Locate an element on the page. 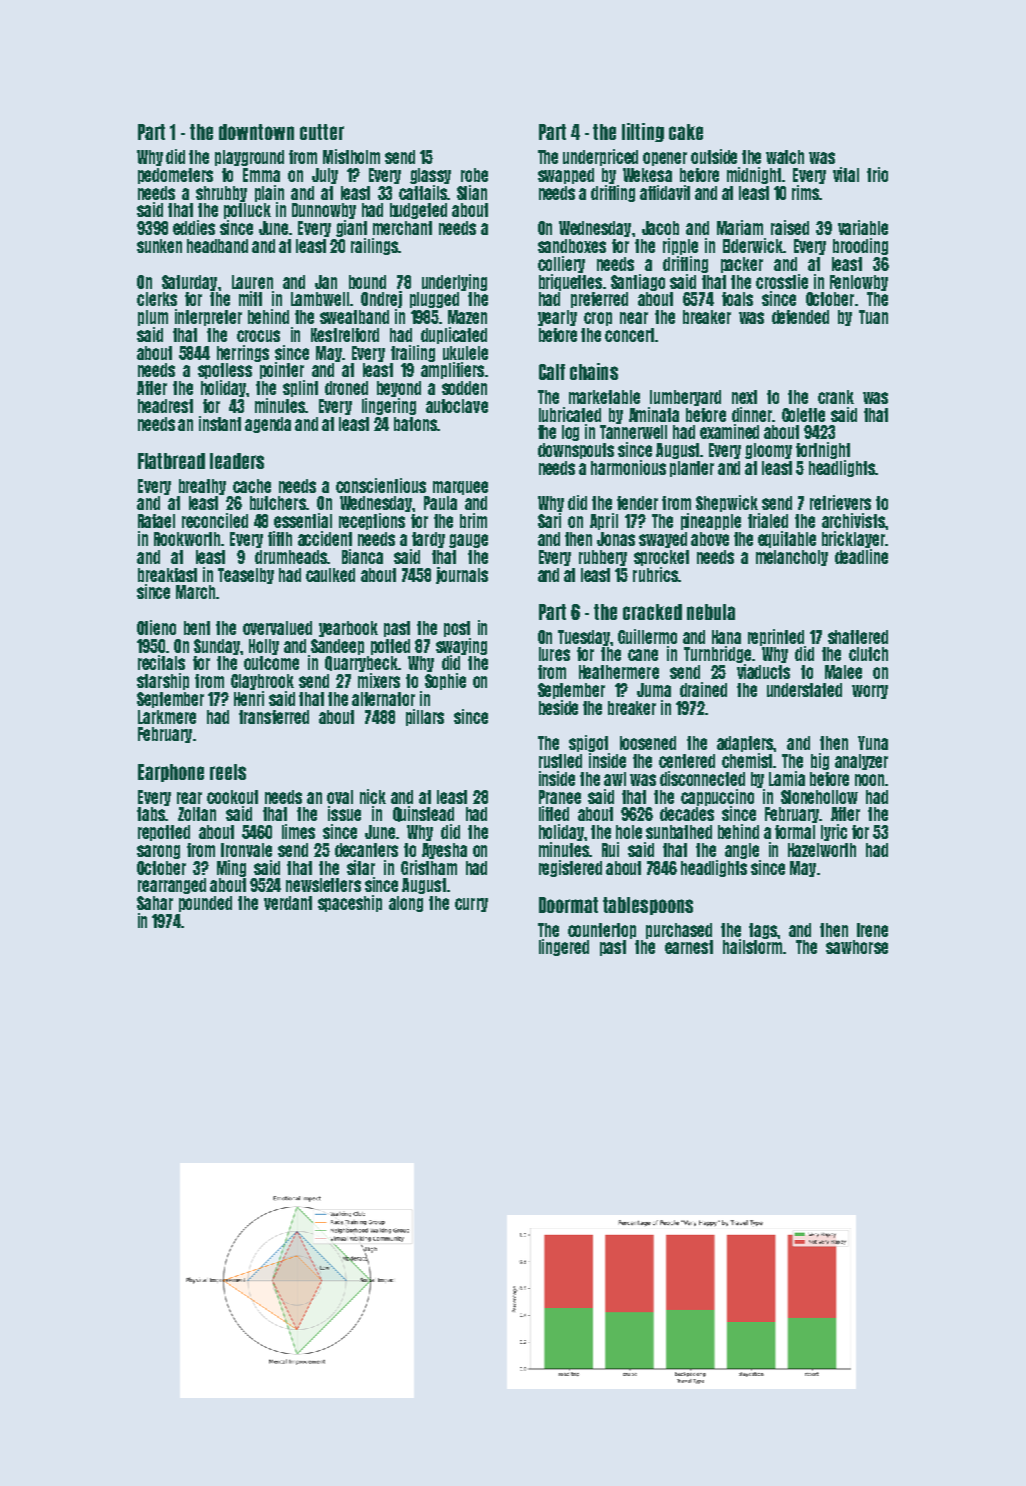 This page has width=1026, height=1486. along is located at coordinates (406, 904).
